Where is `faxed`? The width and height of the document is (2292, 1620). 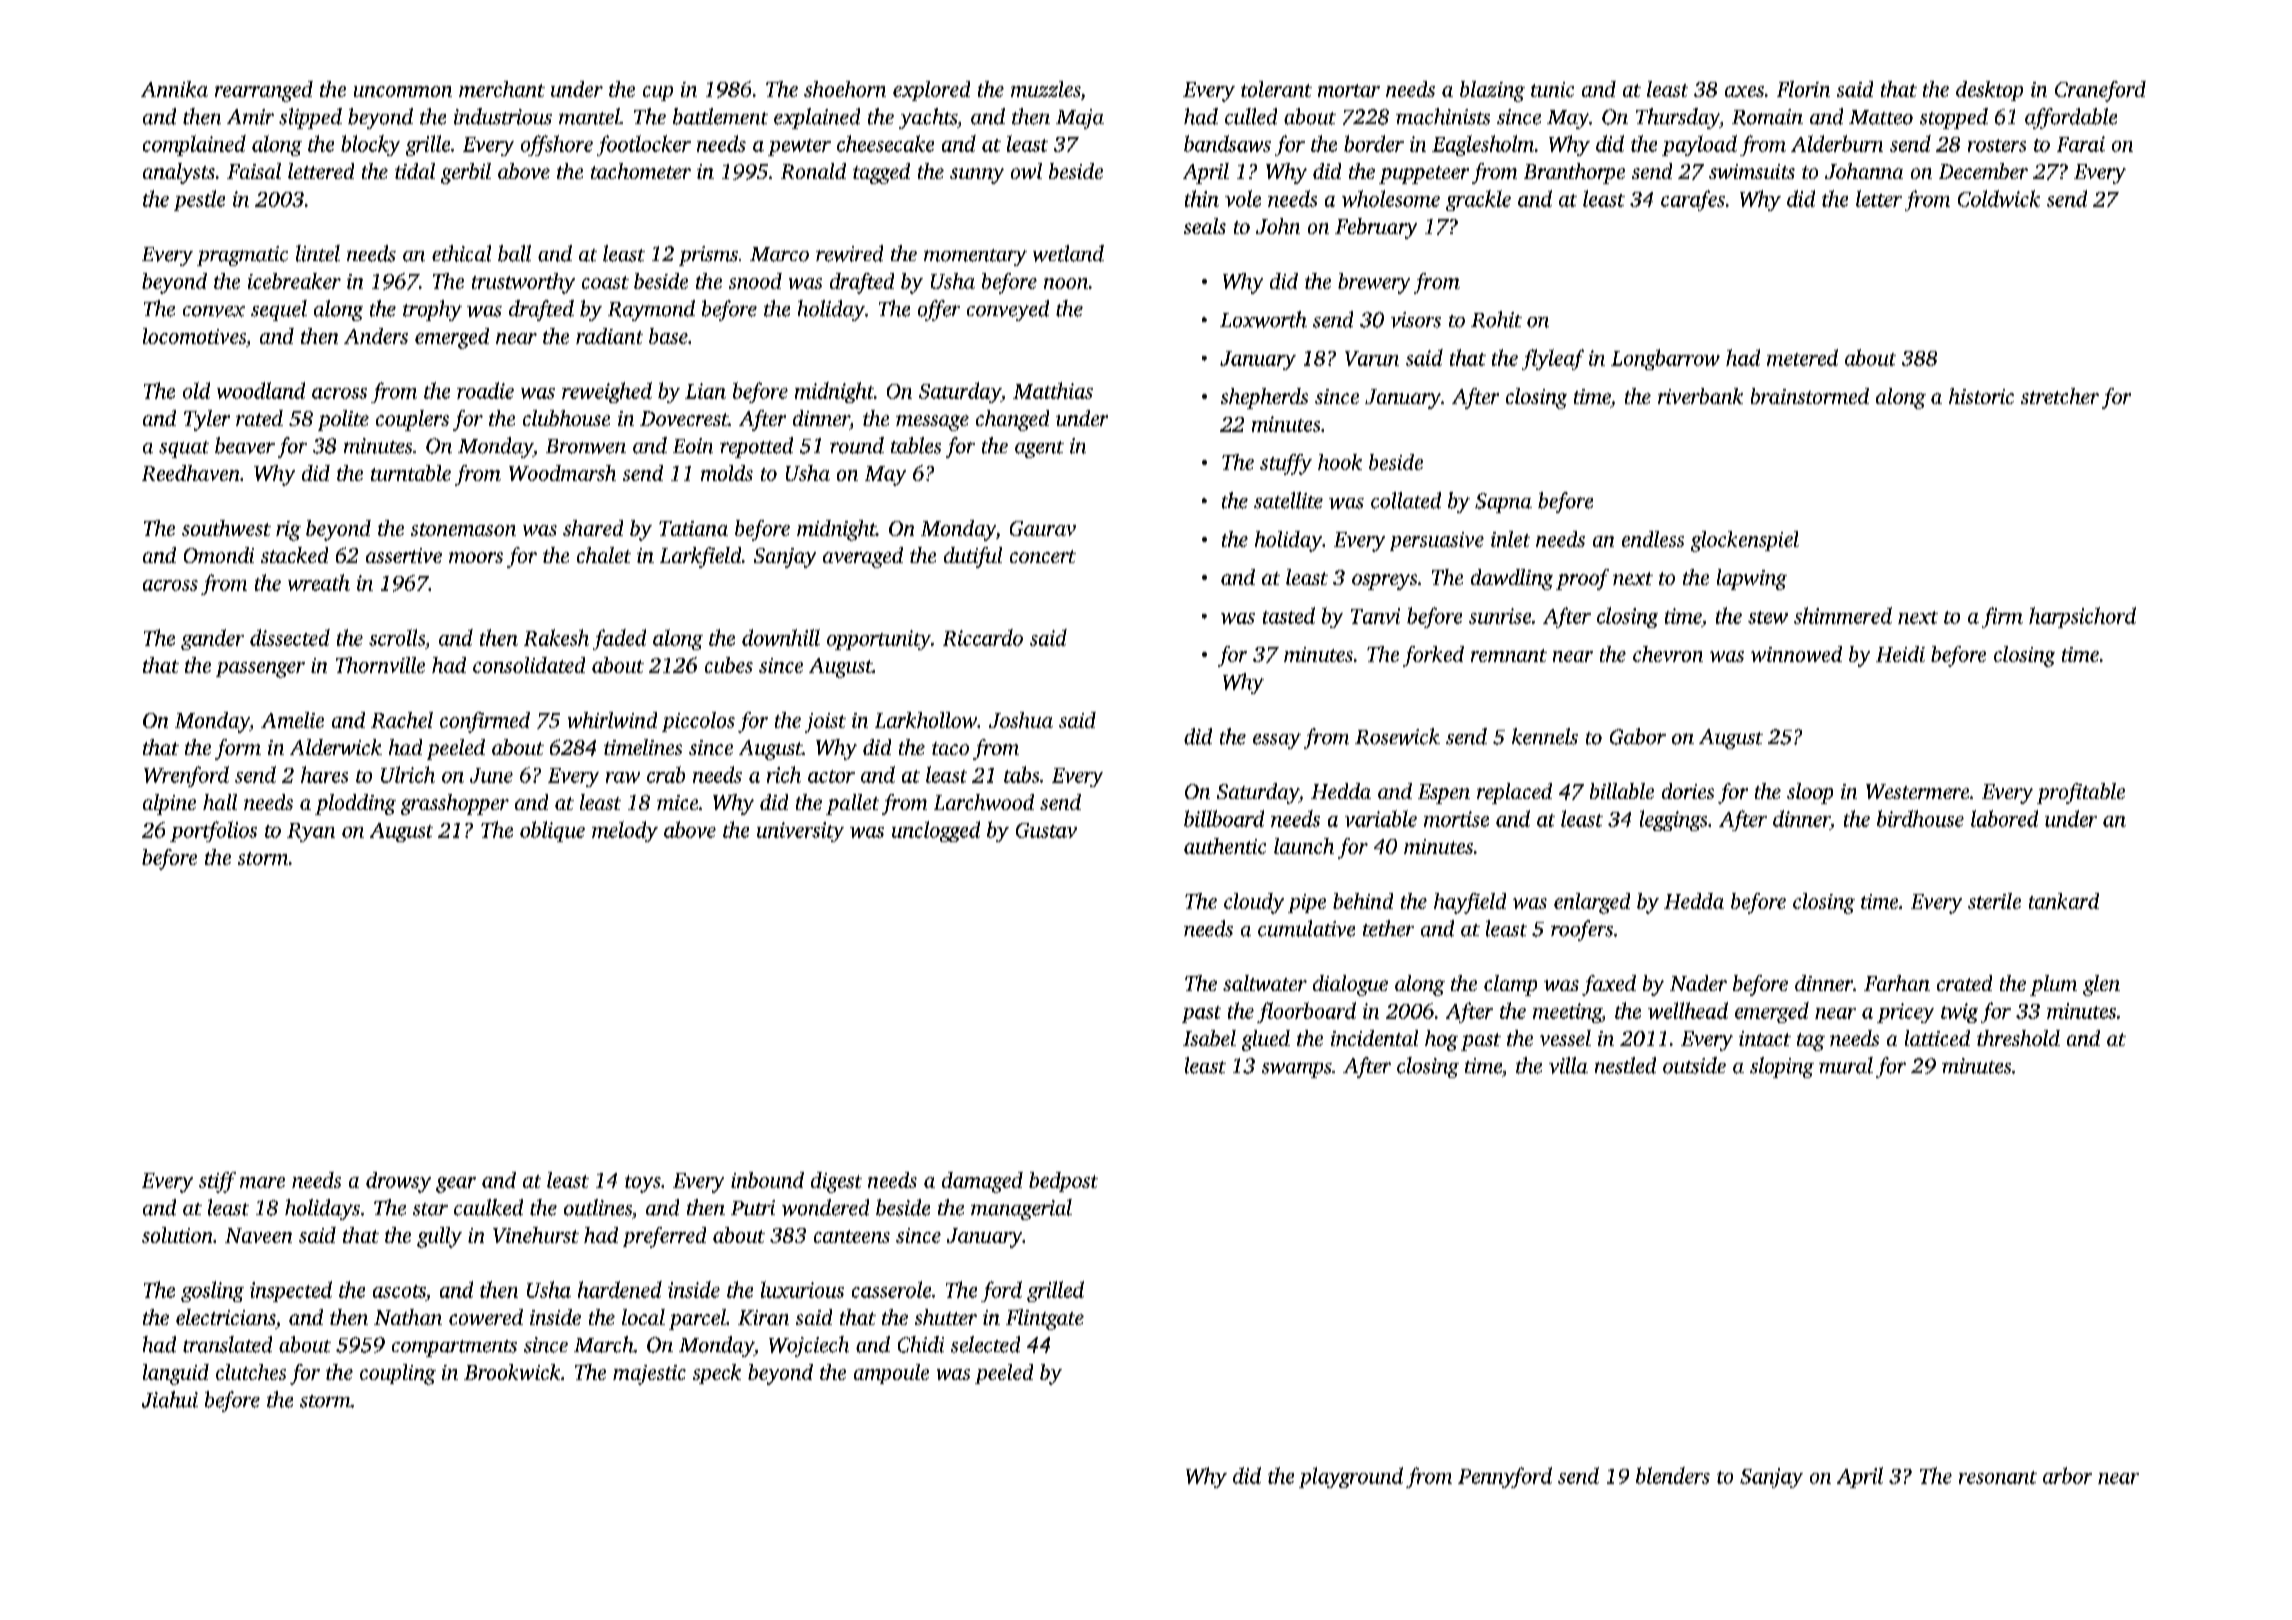 faxed is located at coordinates (1609, 985).
